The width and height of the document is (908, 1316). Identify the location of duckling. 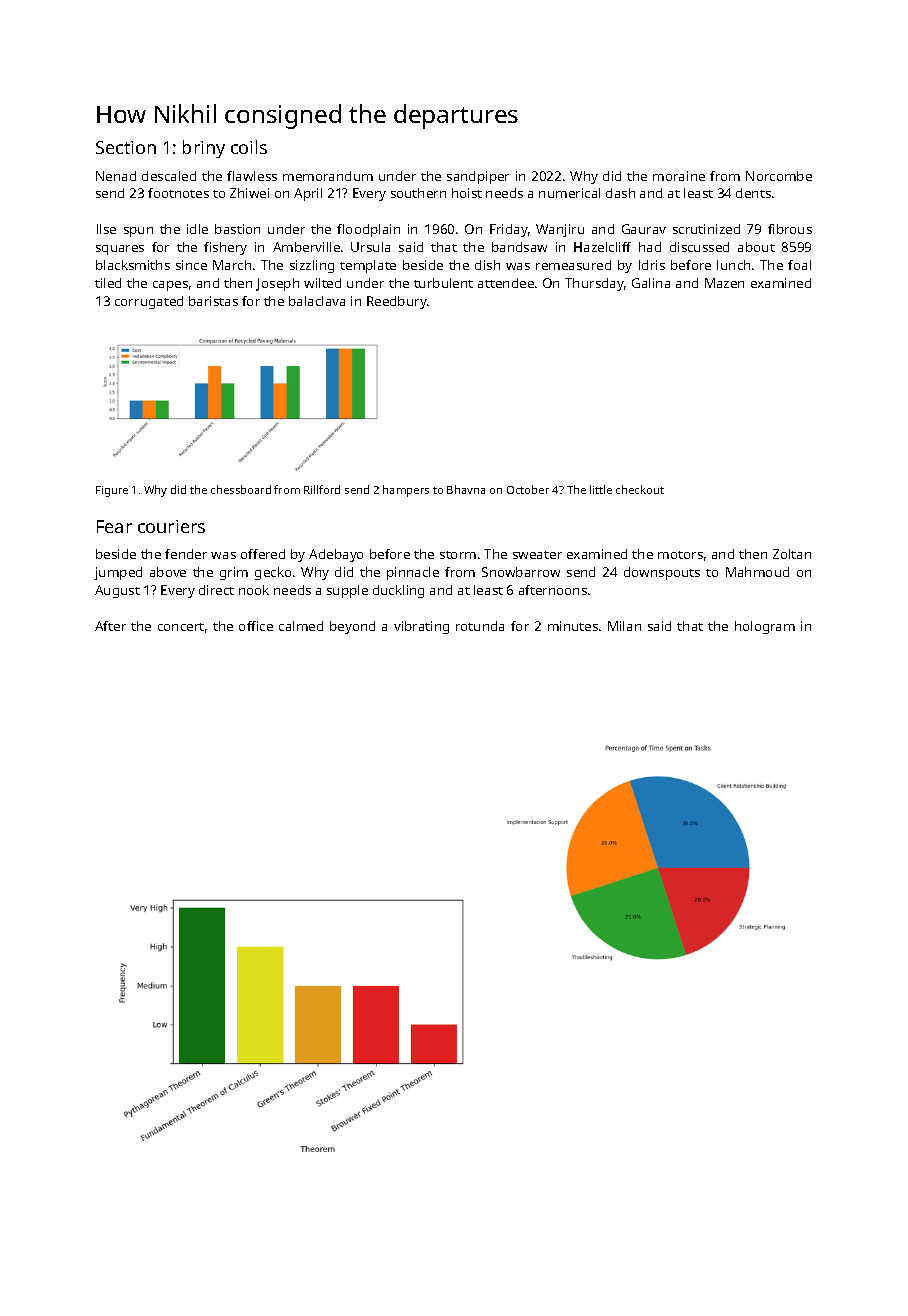
(398, 591).
